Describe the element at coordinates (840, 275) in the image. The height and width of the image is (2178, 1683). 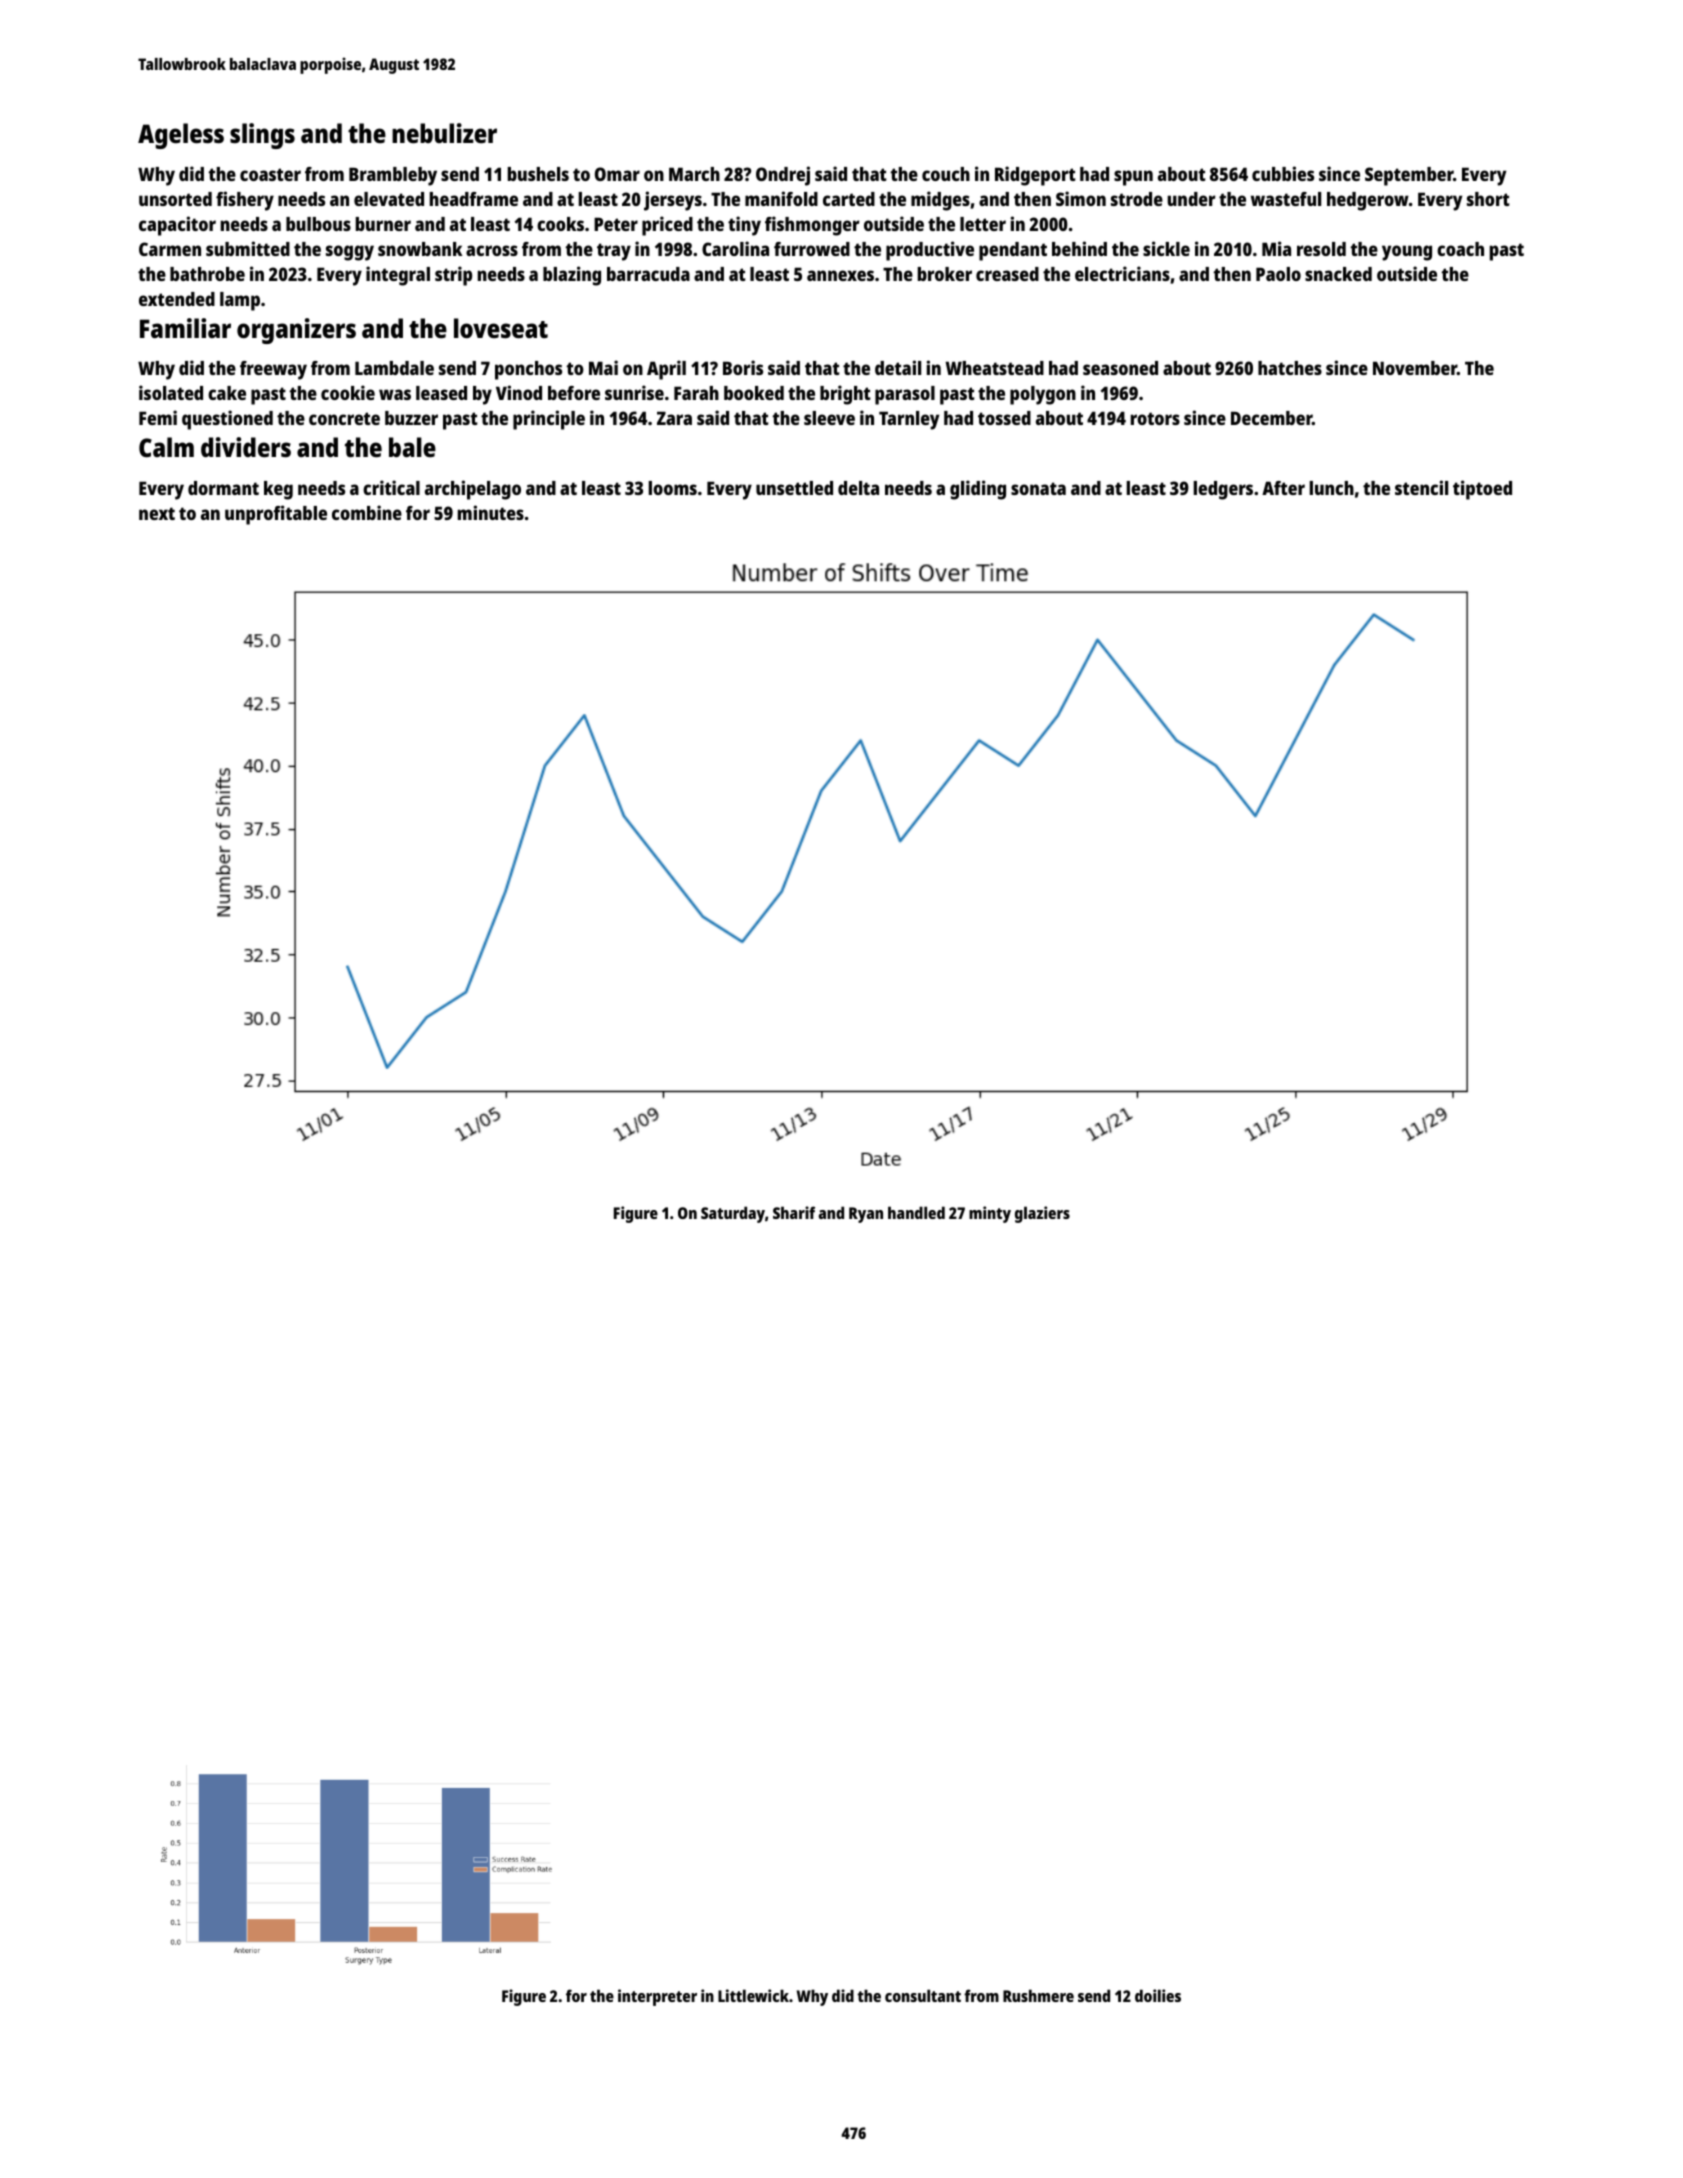
I see `annexes` at that location.
